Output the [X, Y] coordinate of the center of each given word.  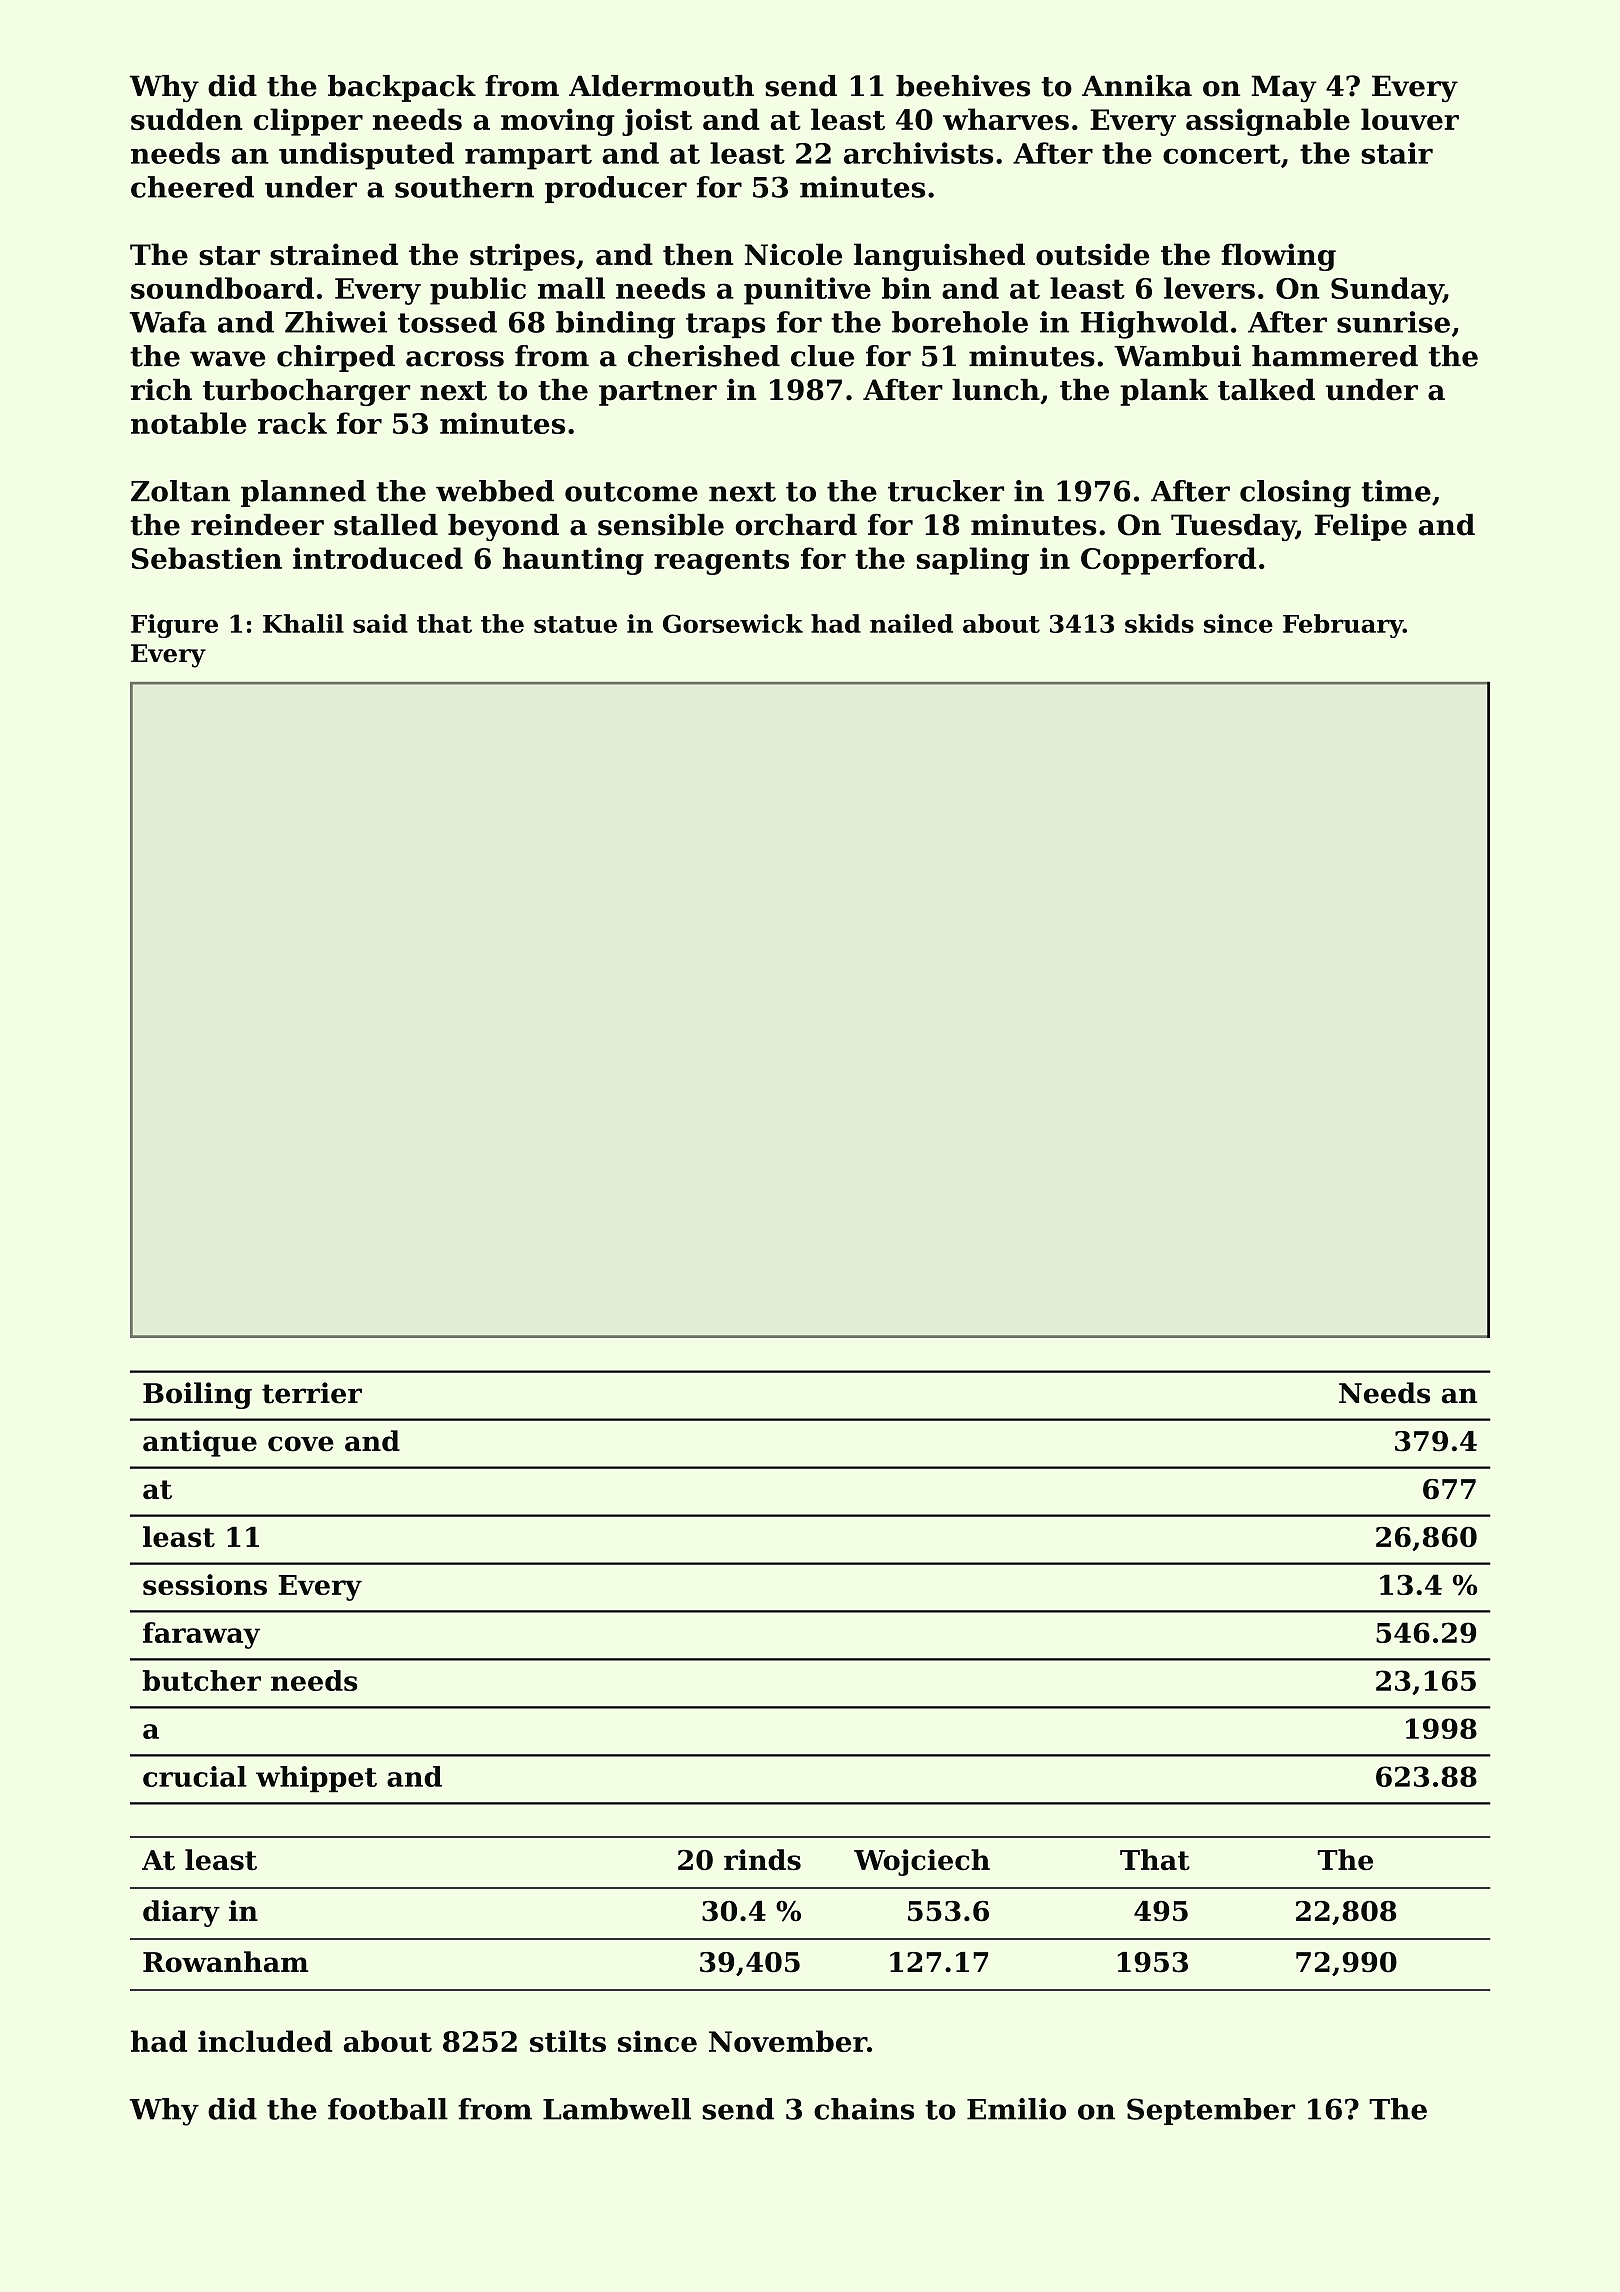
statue [575, 624]
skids [1159, 623]
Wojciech [922, 1862]
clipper [308, 122]
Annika [1137, 86]
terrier [312, 1393]
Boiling [197, 1395]
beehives [963, 86]
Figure [174, 626]
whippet [316, 1779]
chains [864, 2109]
